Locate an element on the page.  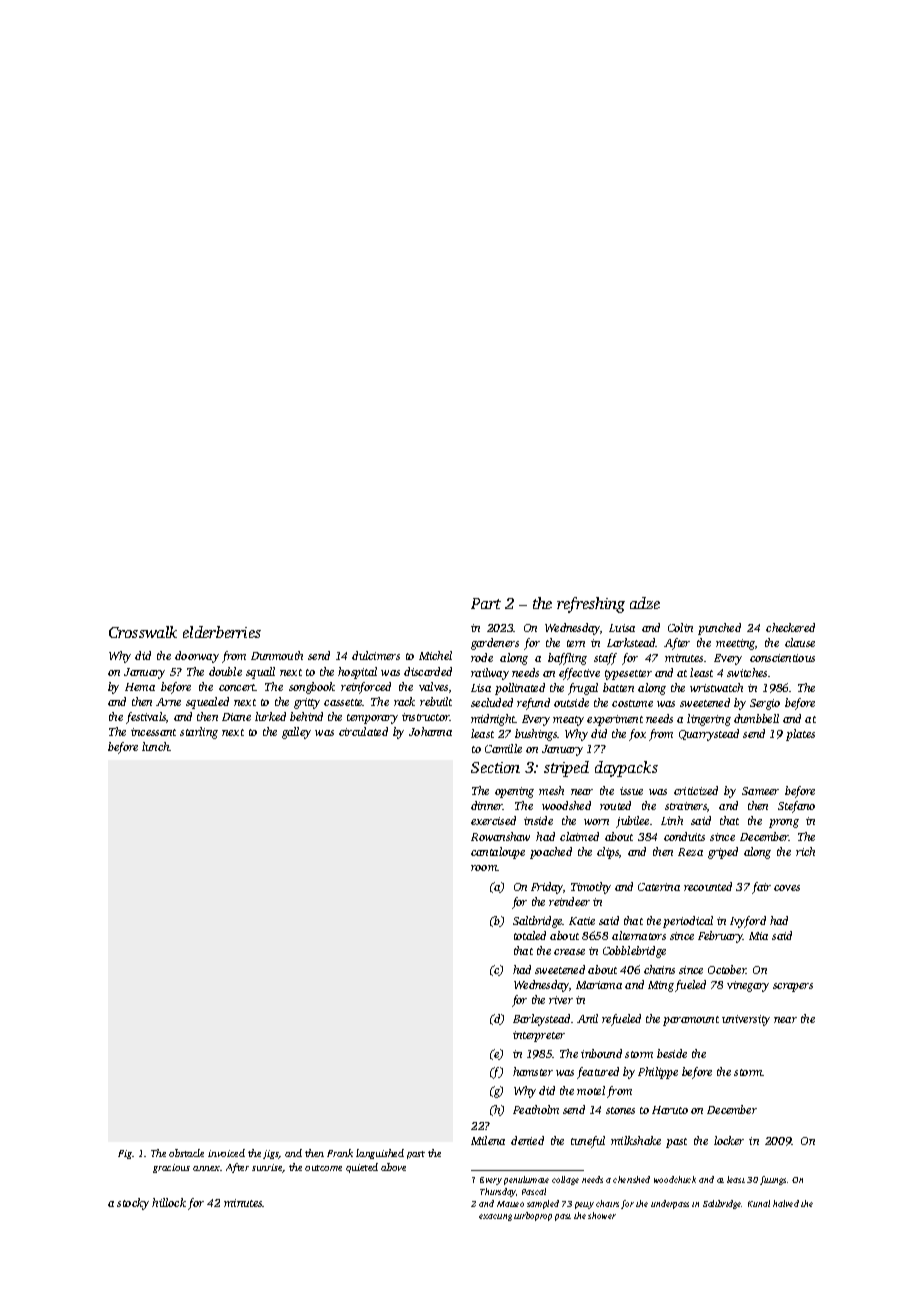
Crosswalk is located at coordinates (143, 632).
